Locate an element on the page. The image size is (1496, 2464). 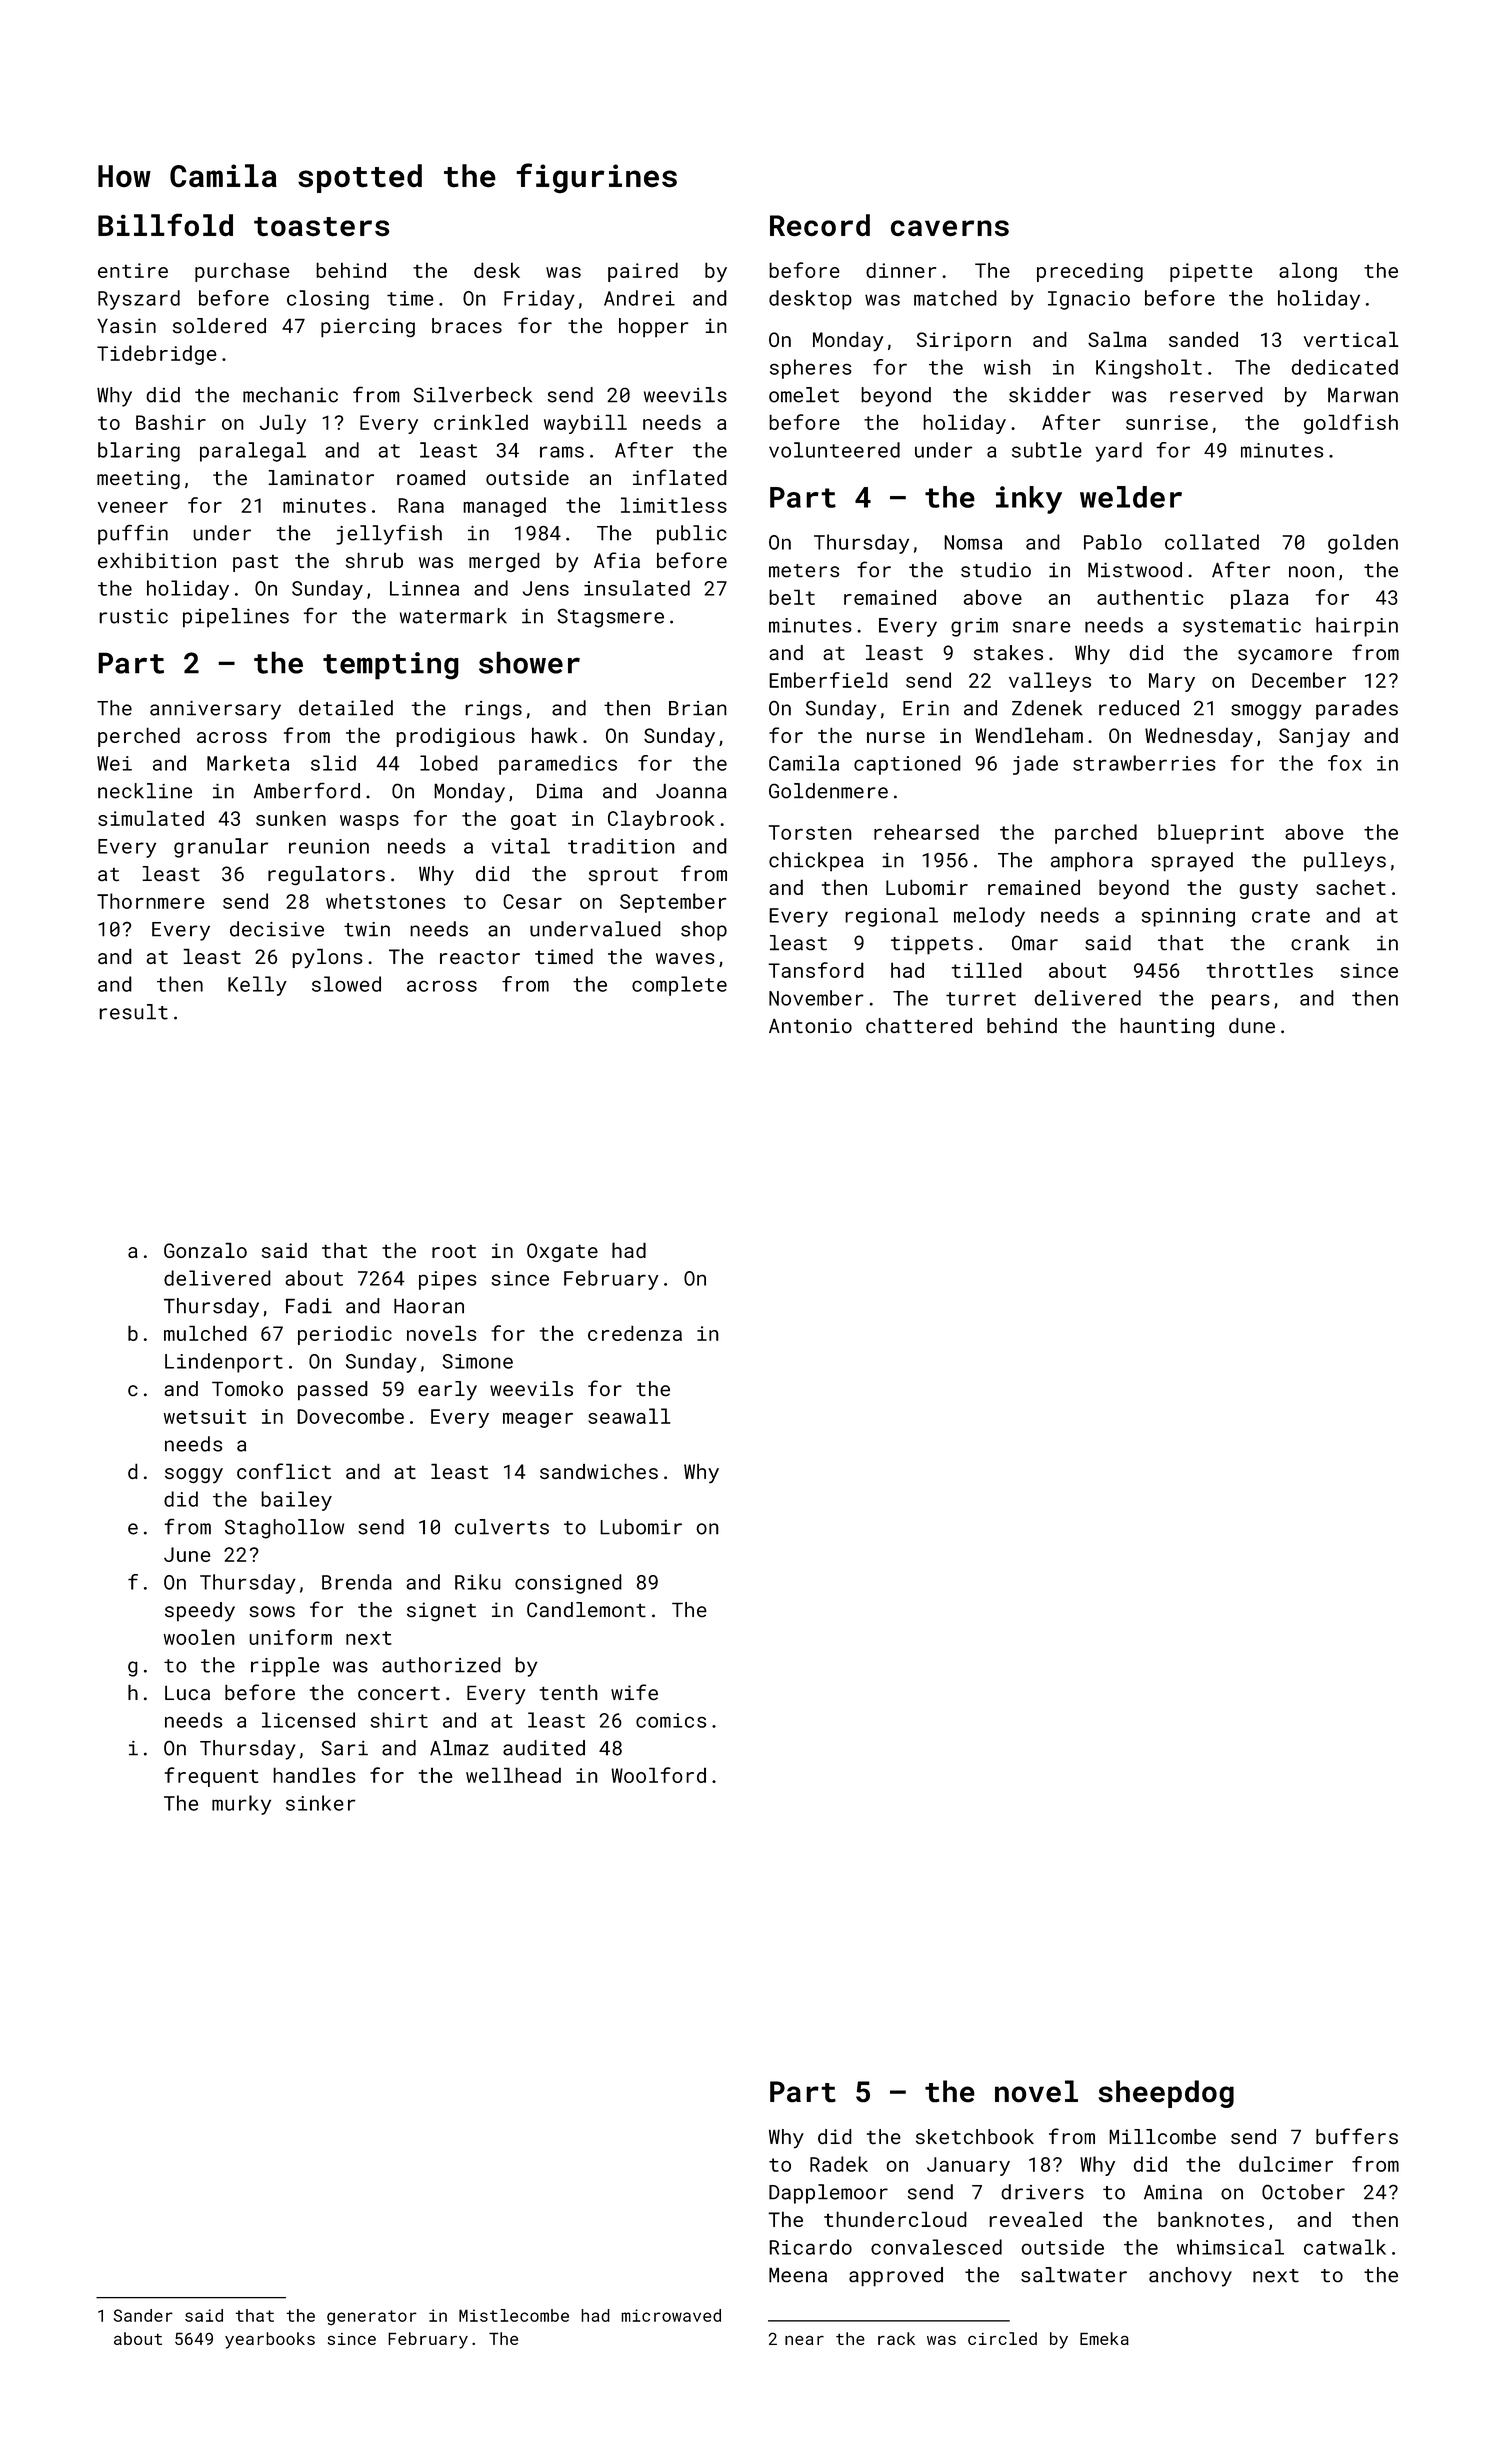
credenza is located at coordinates (635, 1333).
